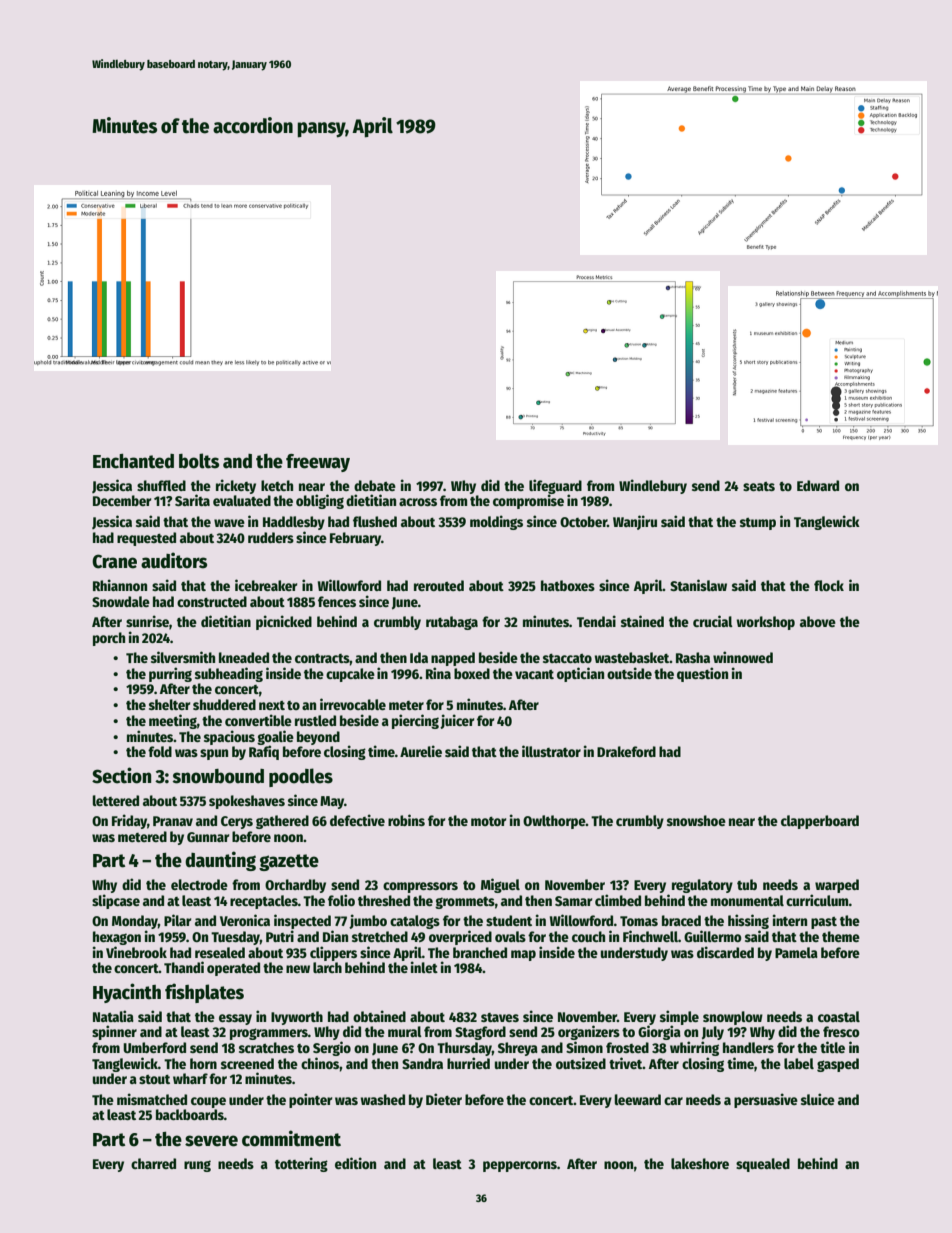 The image size is (952, 1233). I want to click on catalogs, so click(415, 922).
